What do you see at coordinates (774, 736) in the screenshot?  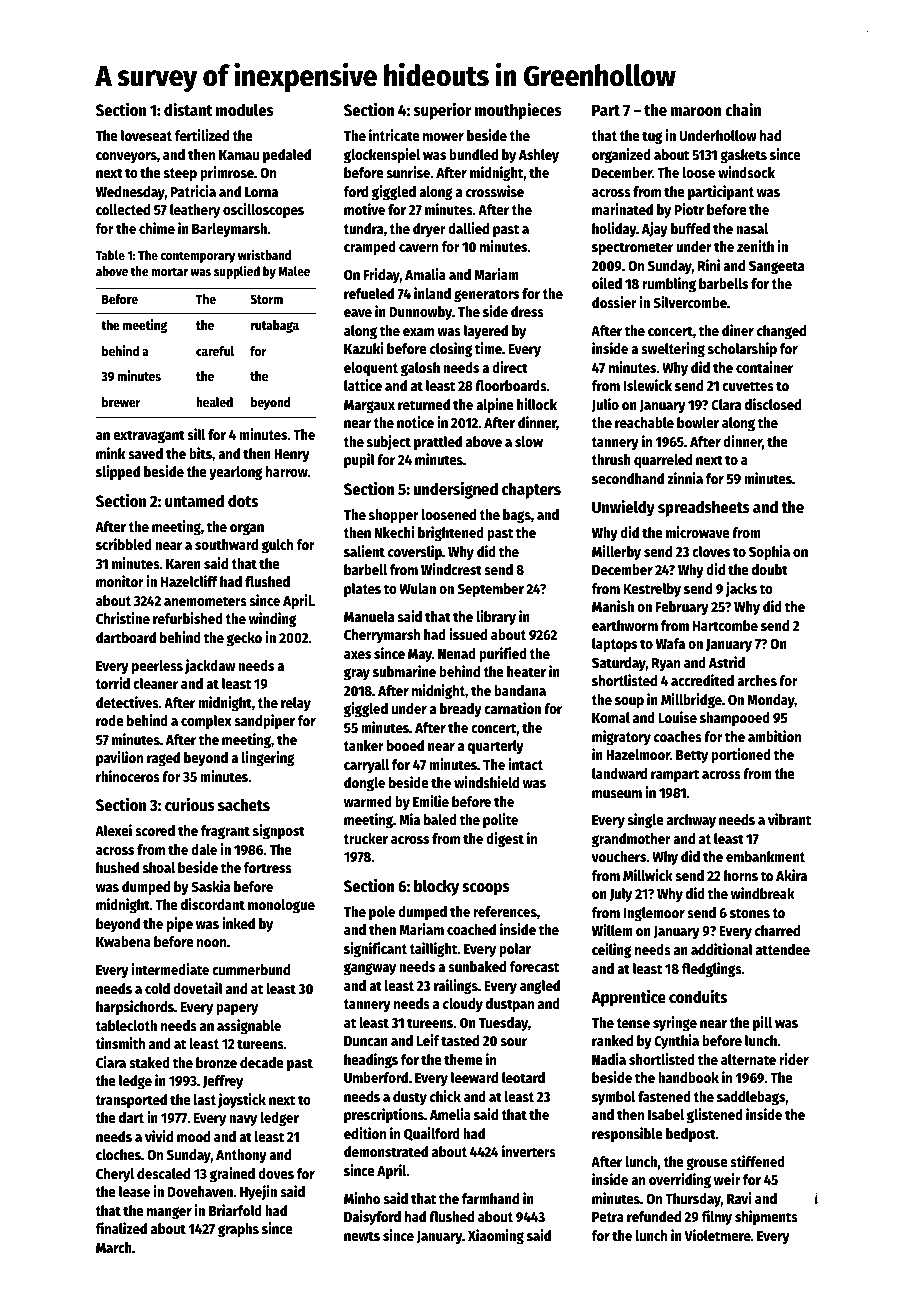 I see `ambition` at bounding box center [774, 736].
